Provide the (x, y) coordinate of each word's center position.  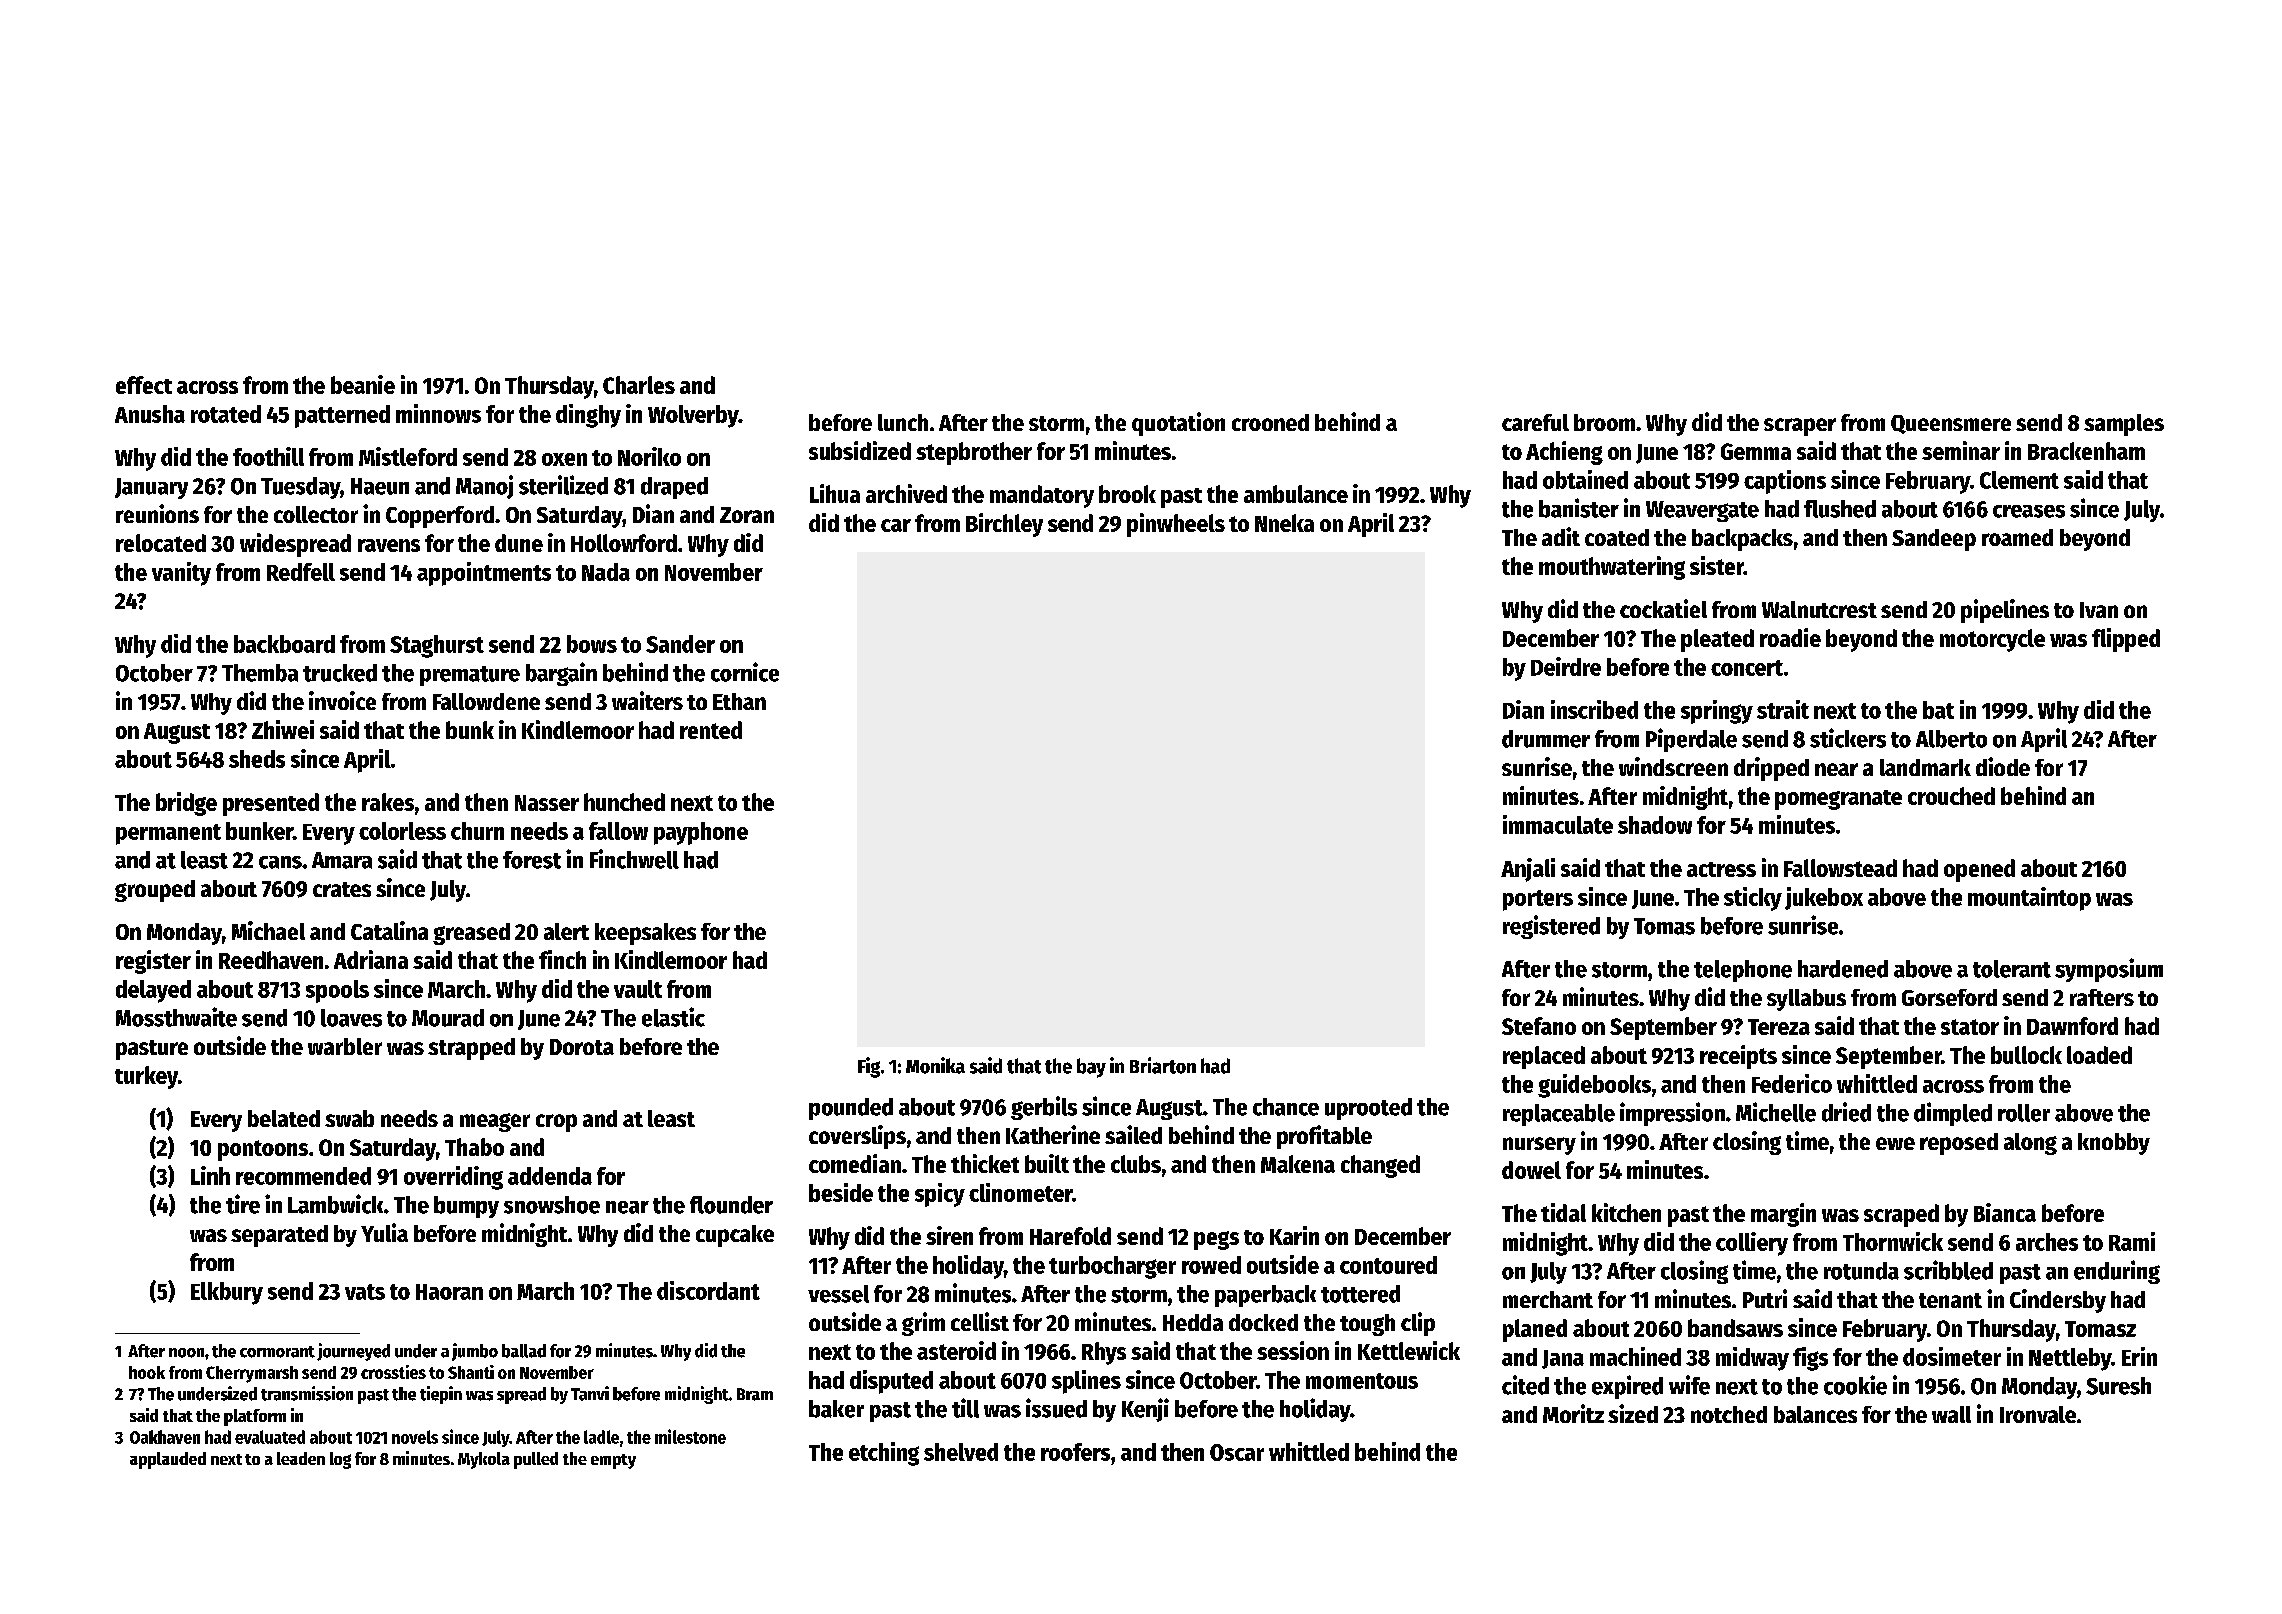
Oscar (1237, 1452)
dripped (1771, 769)
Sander (680, 644)
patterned (342, 416)
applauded (168, 1460)
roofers (1075, 1452)
